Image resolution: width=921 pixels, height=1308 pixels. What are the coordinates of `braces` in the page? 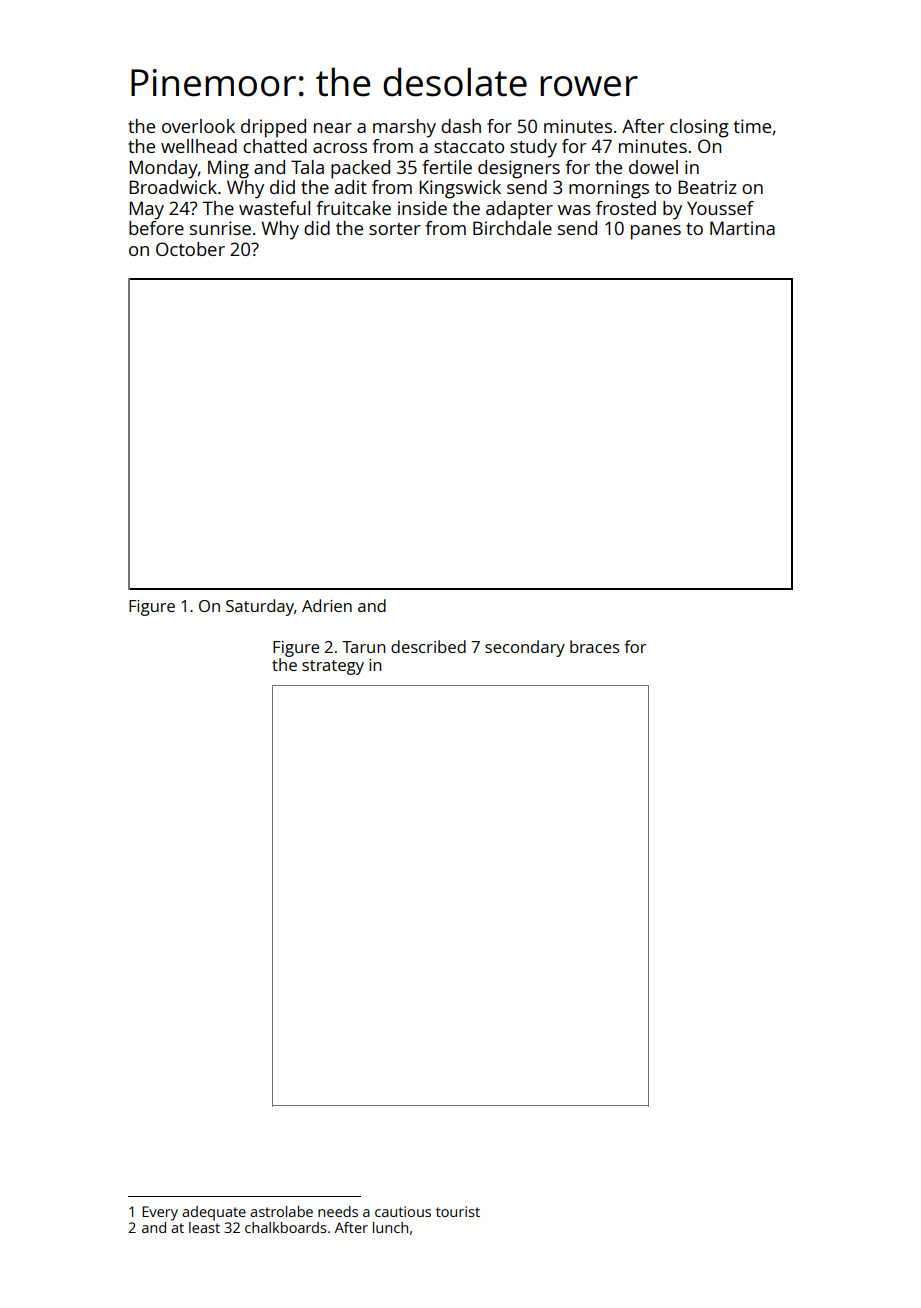 It's located at (594, 646).
